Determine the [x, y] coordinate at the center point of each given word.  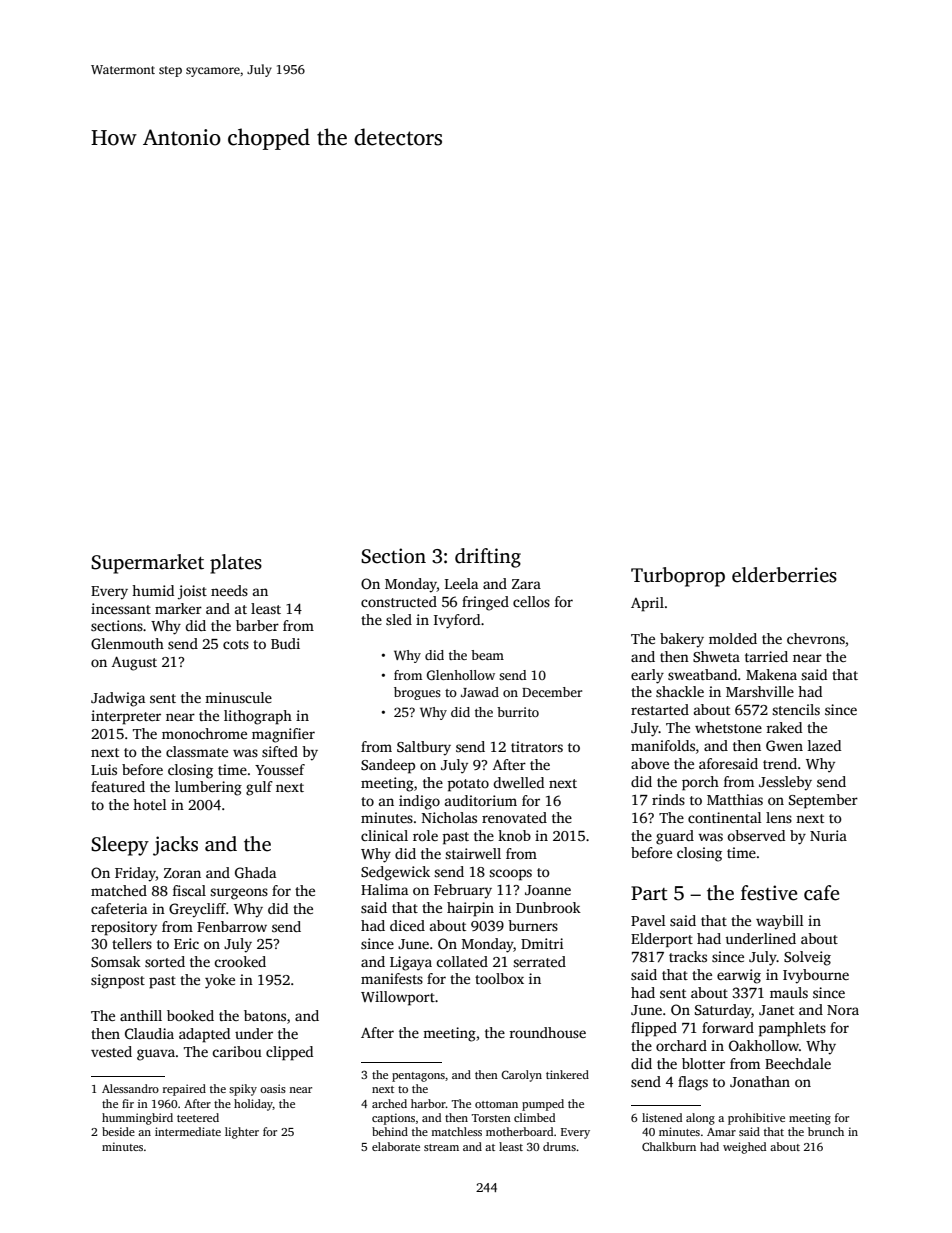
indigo [419, 802]
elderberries [784, 575]
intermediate [188, 1131]
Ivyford [457, 621]
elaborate [396, 1146]
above [650, 763]
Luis [104, 769]
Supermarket [147, 564]
